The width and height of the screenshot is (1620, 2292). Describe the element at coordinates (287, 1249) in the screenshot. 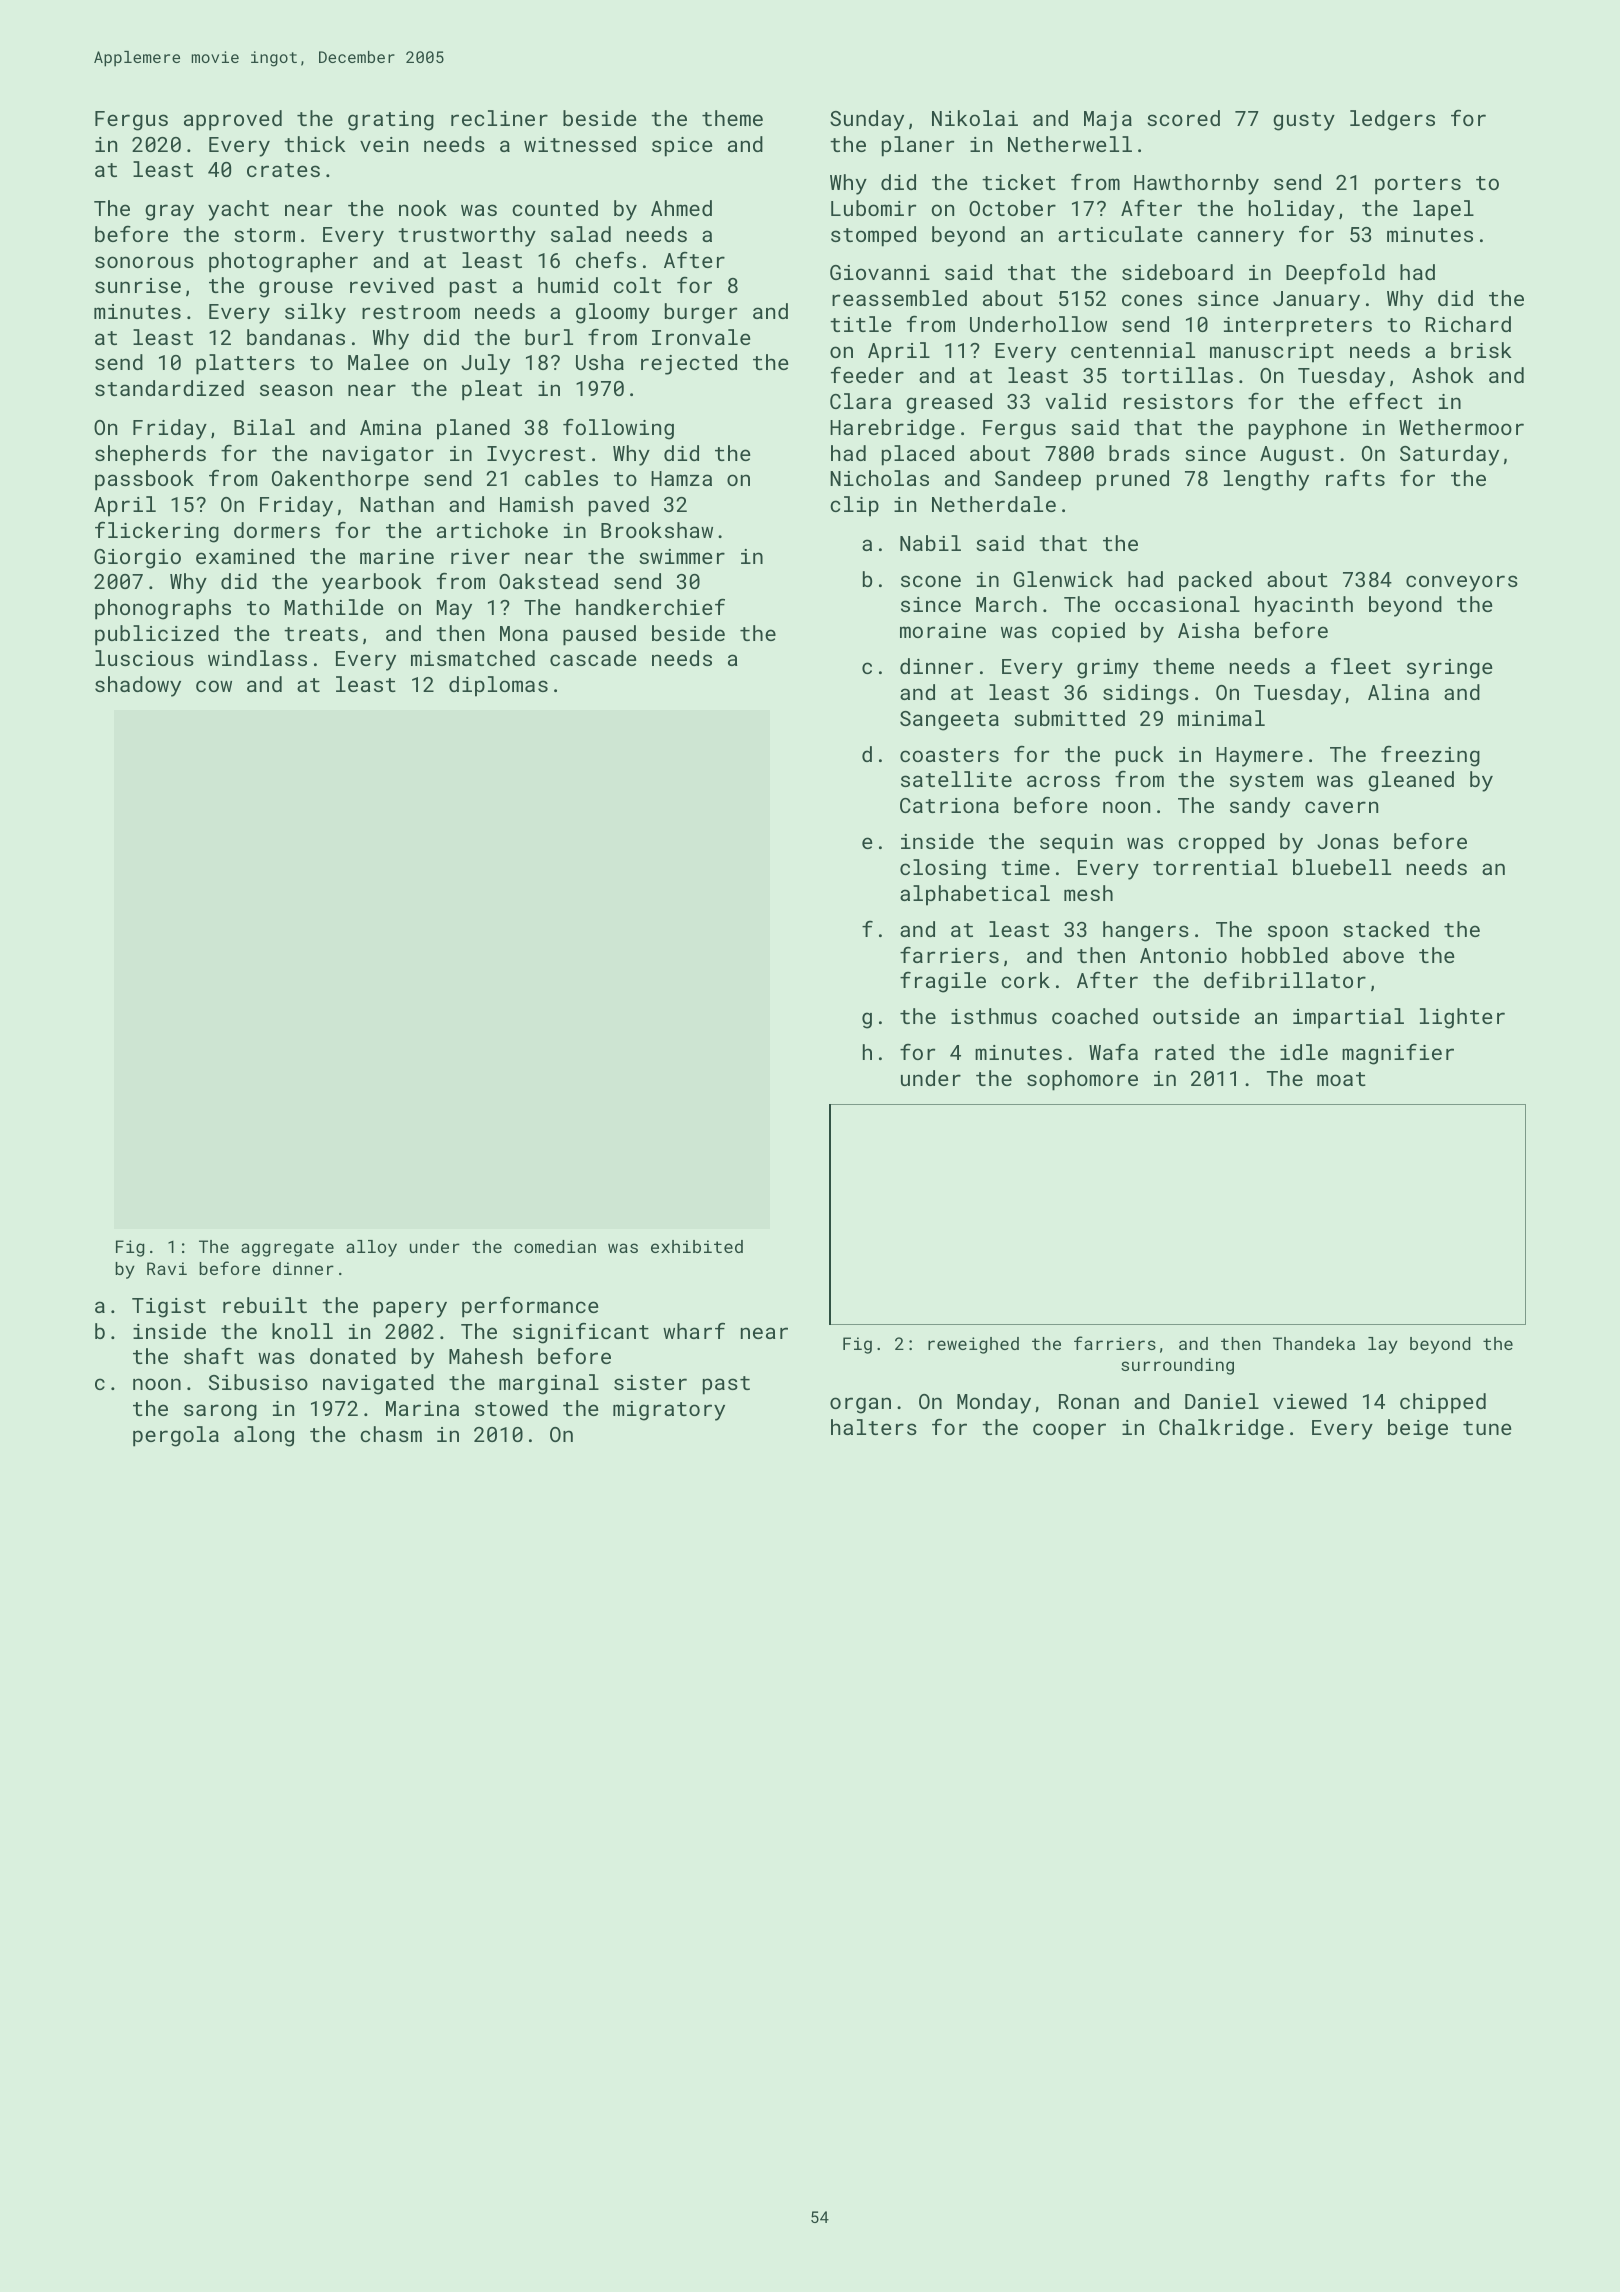

I see `aggregate` at that location.
